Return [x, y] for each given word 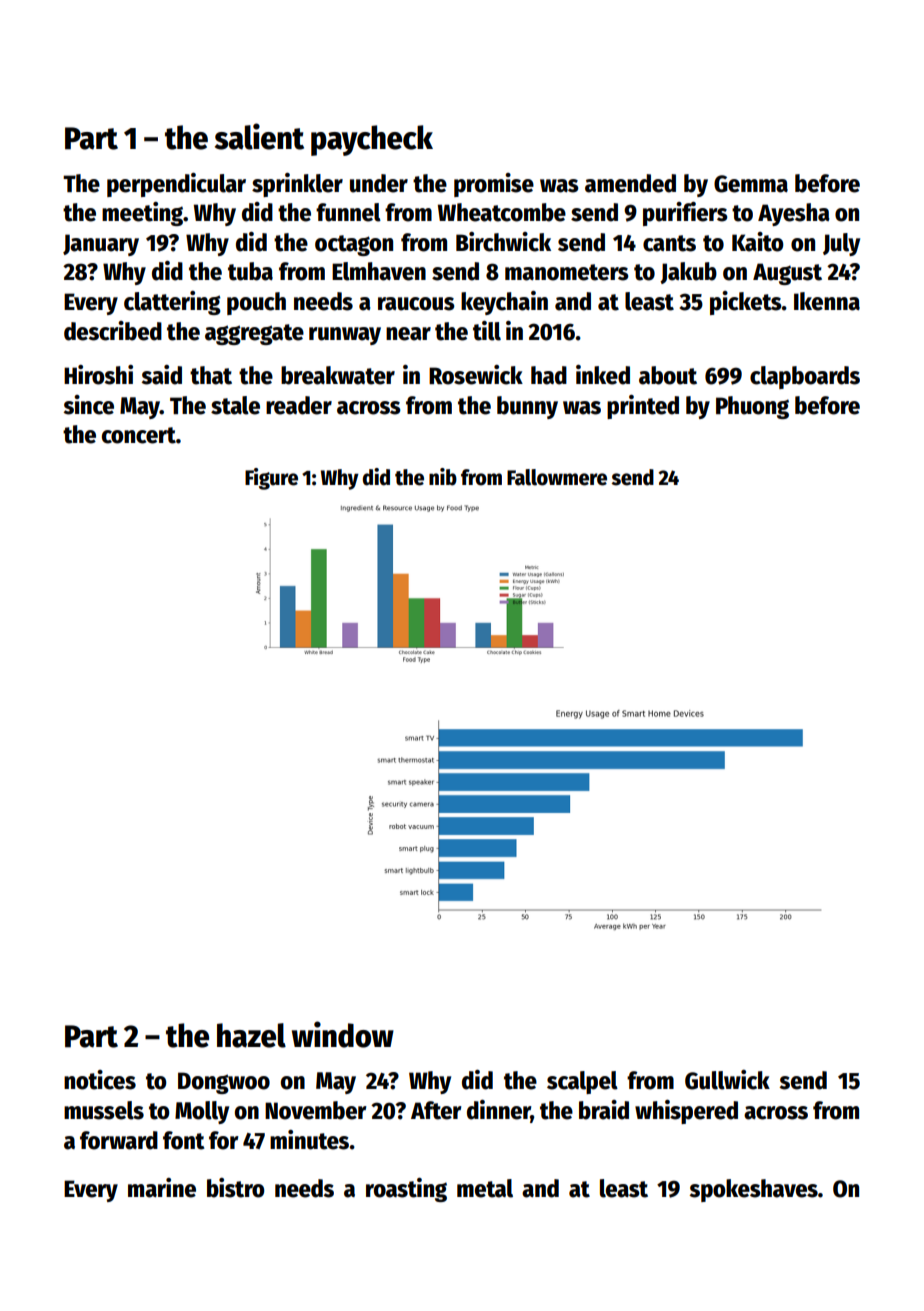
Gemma [751, 184]
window [343, 1034]
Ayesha [794, 214]
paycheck [372, 140]
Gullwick [727, 1080]
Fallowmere [557, 477]
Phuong [752, 407]
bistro [236, 1188]
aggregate [254, 334]
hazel [251, 1035]
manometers [567, 272]
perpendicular [176, 185]
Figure [271, 479]
